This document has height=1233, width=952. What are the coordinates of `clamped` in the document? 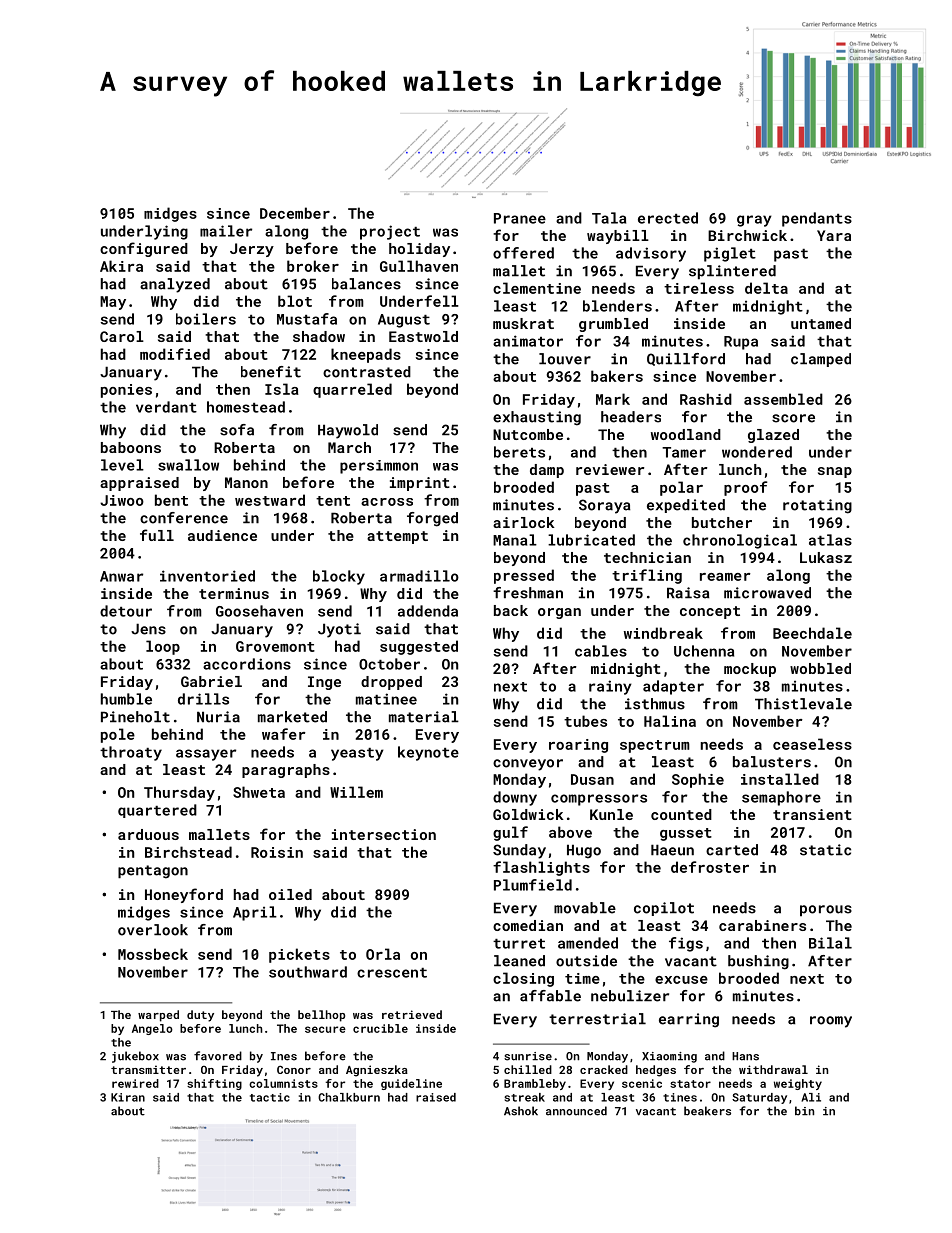 It's located at (821, 360).
